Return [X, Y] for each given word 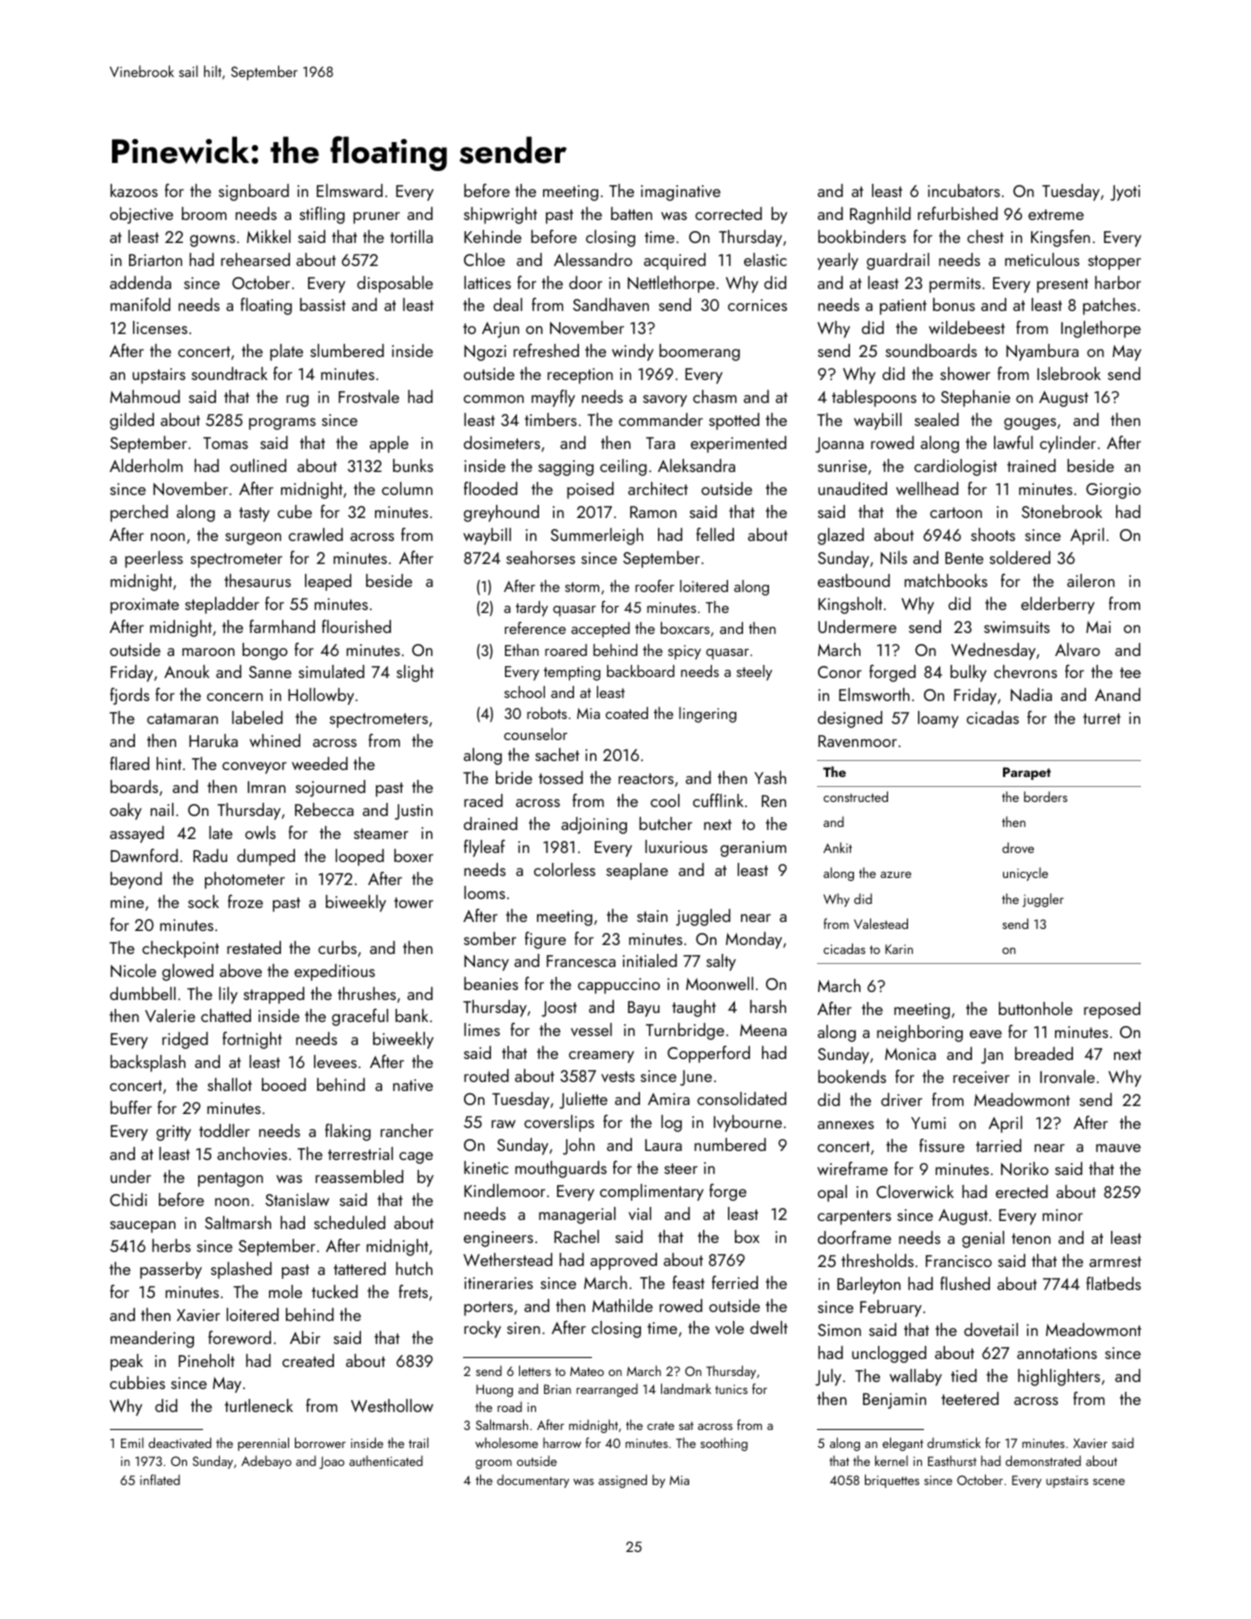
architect [658, 488]
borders [1045, 796]
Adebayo [266, 1462]
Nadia [1031, 694]
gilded [132, 421]
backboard [641, 671]
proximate [144, 606]
